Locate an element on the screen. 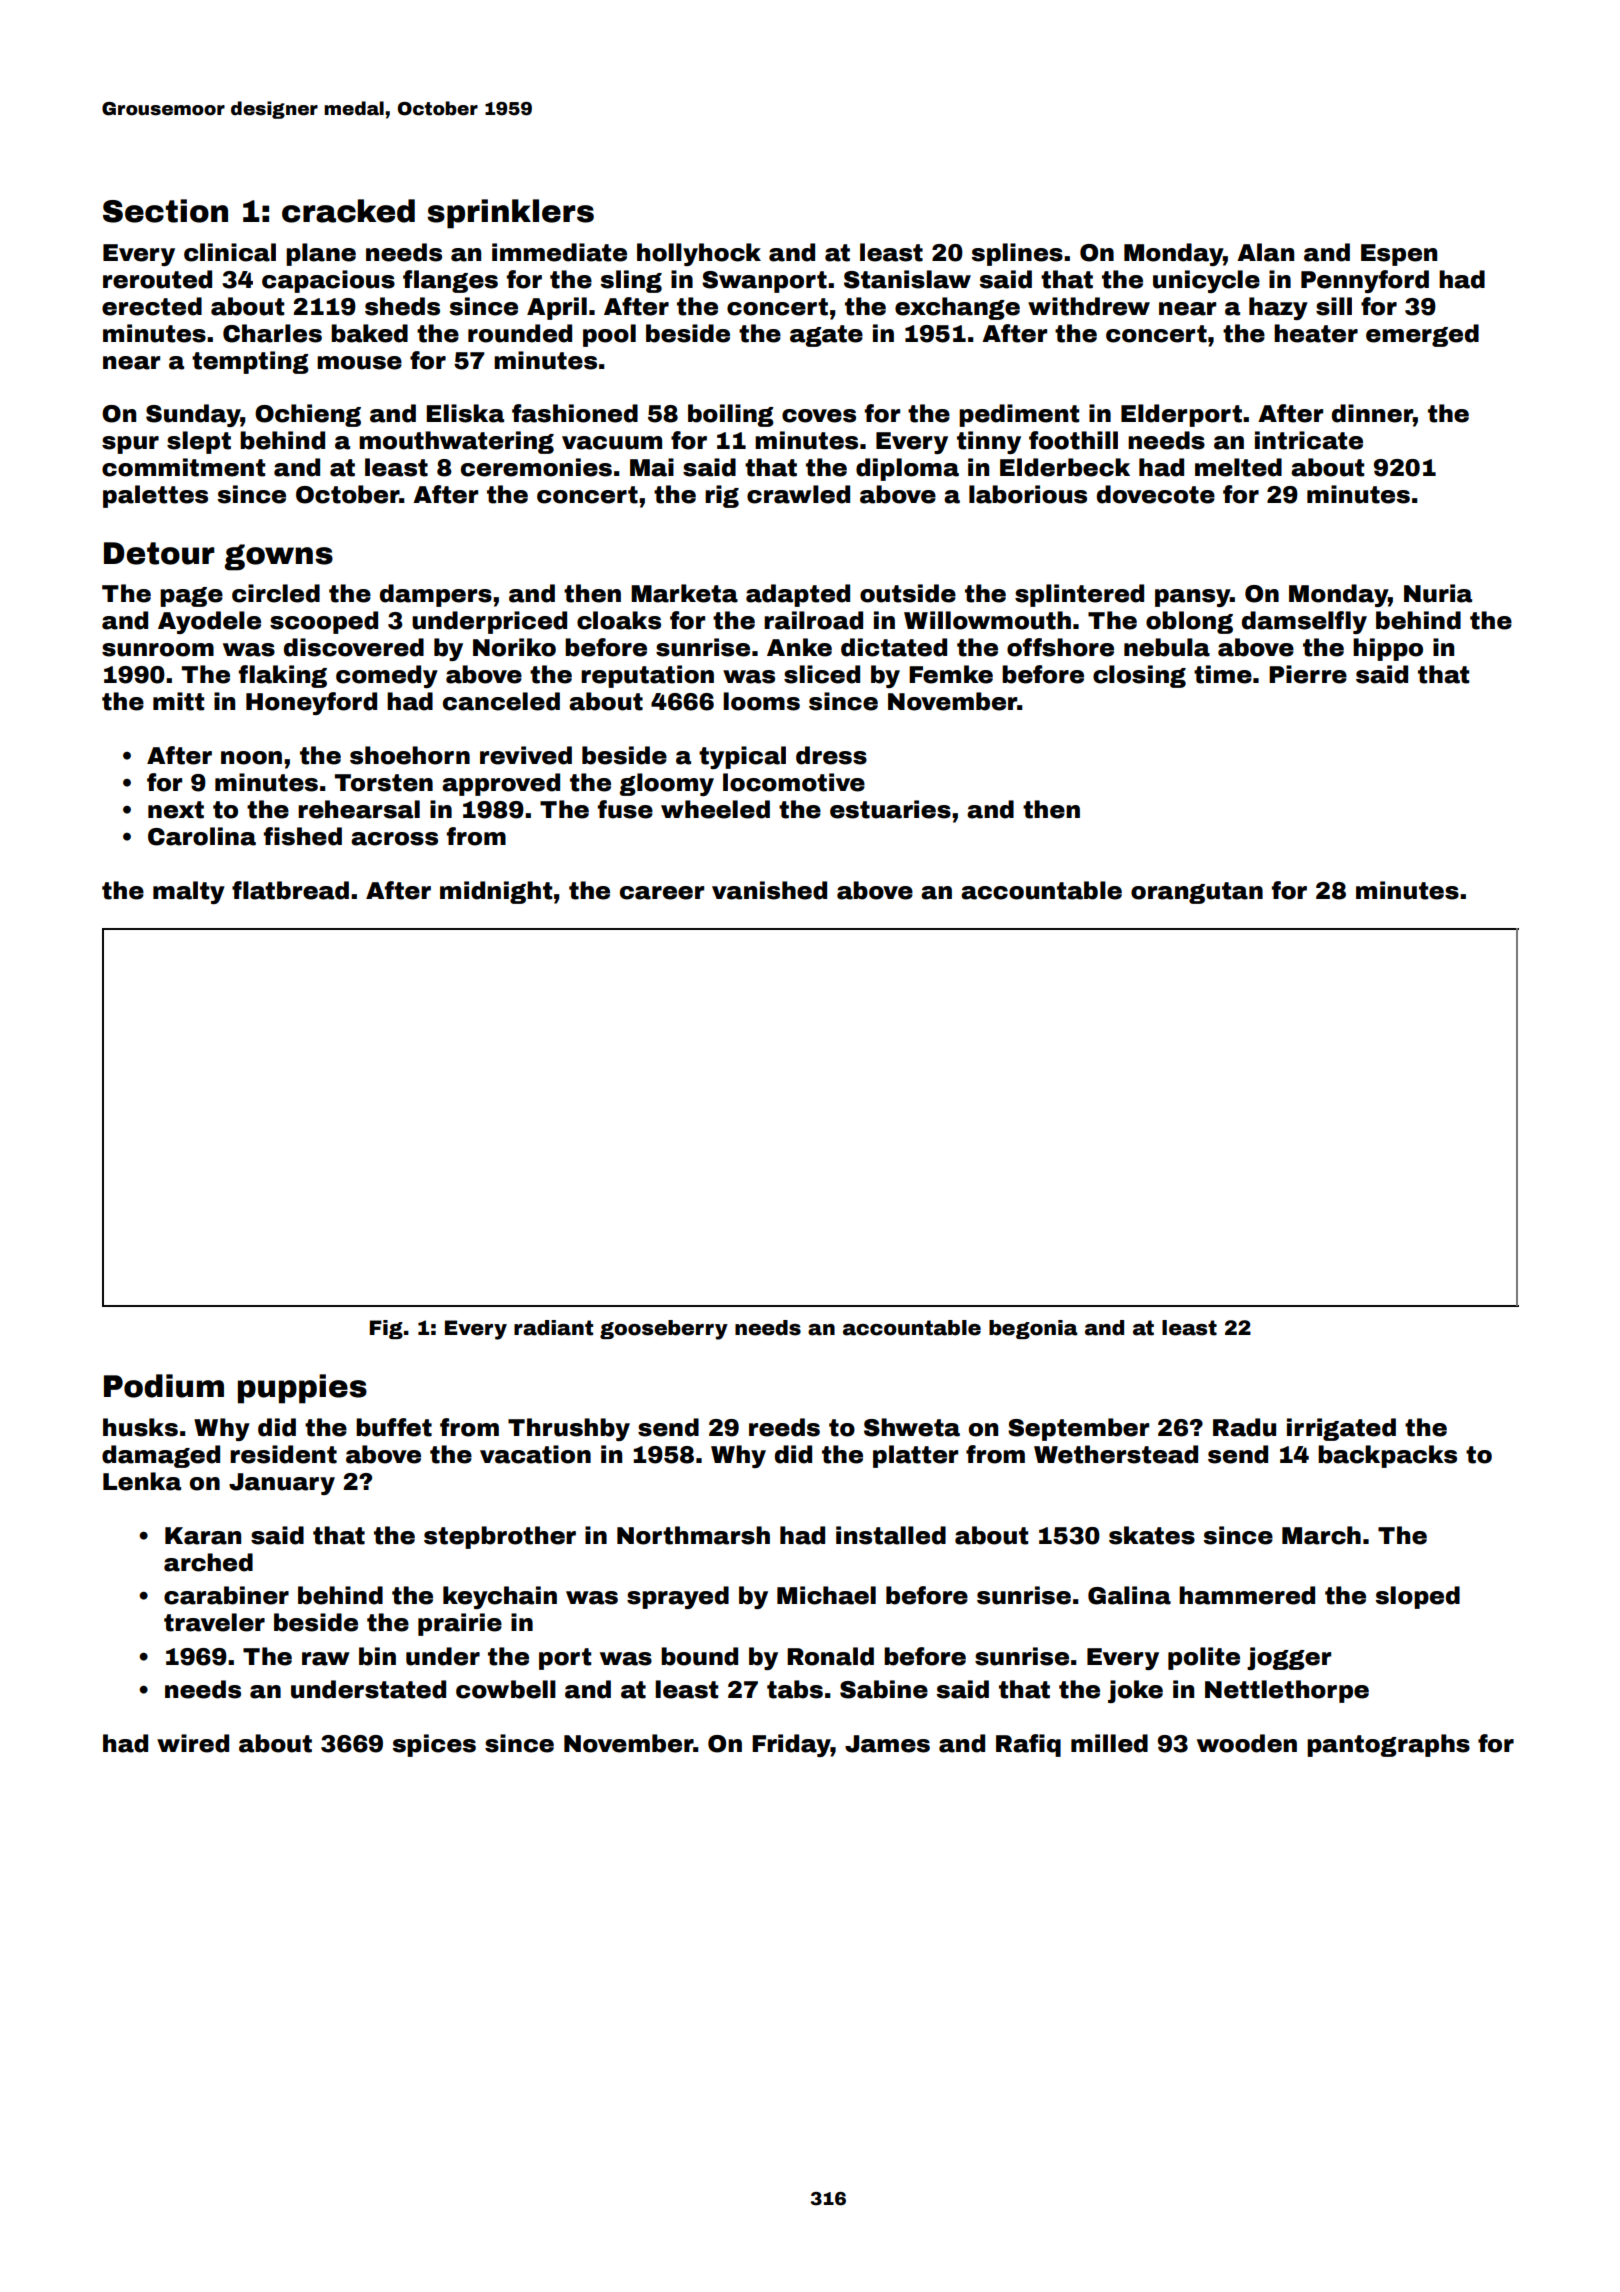 The image size is (1620, 2292). Fig is located at coordinates (386, 1329).
